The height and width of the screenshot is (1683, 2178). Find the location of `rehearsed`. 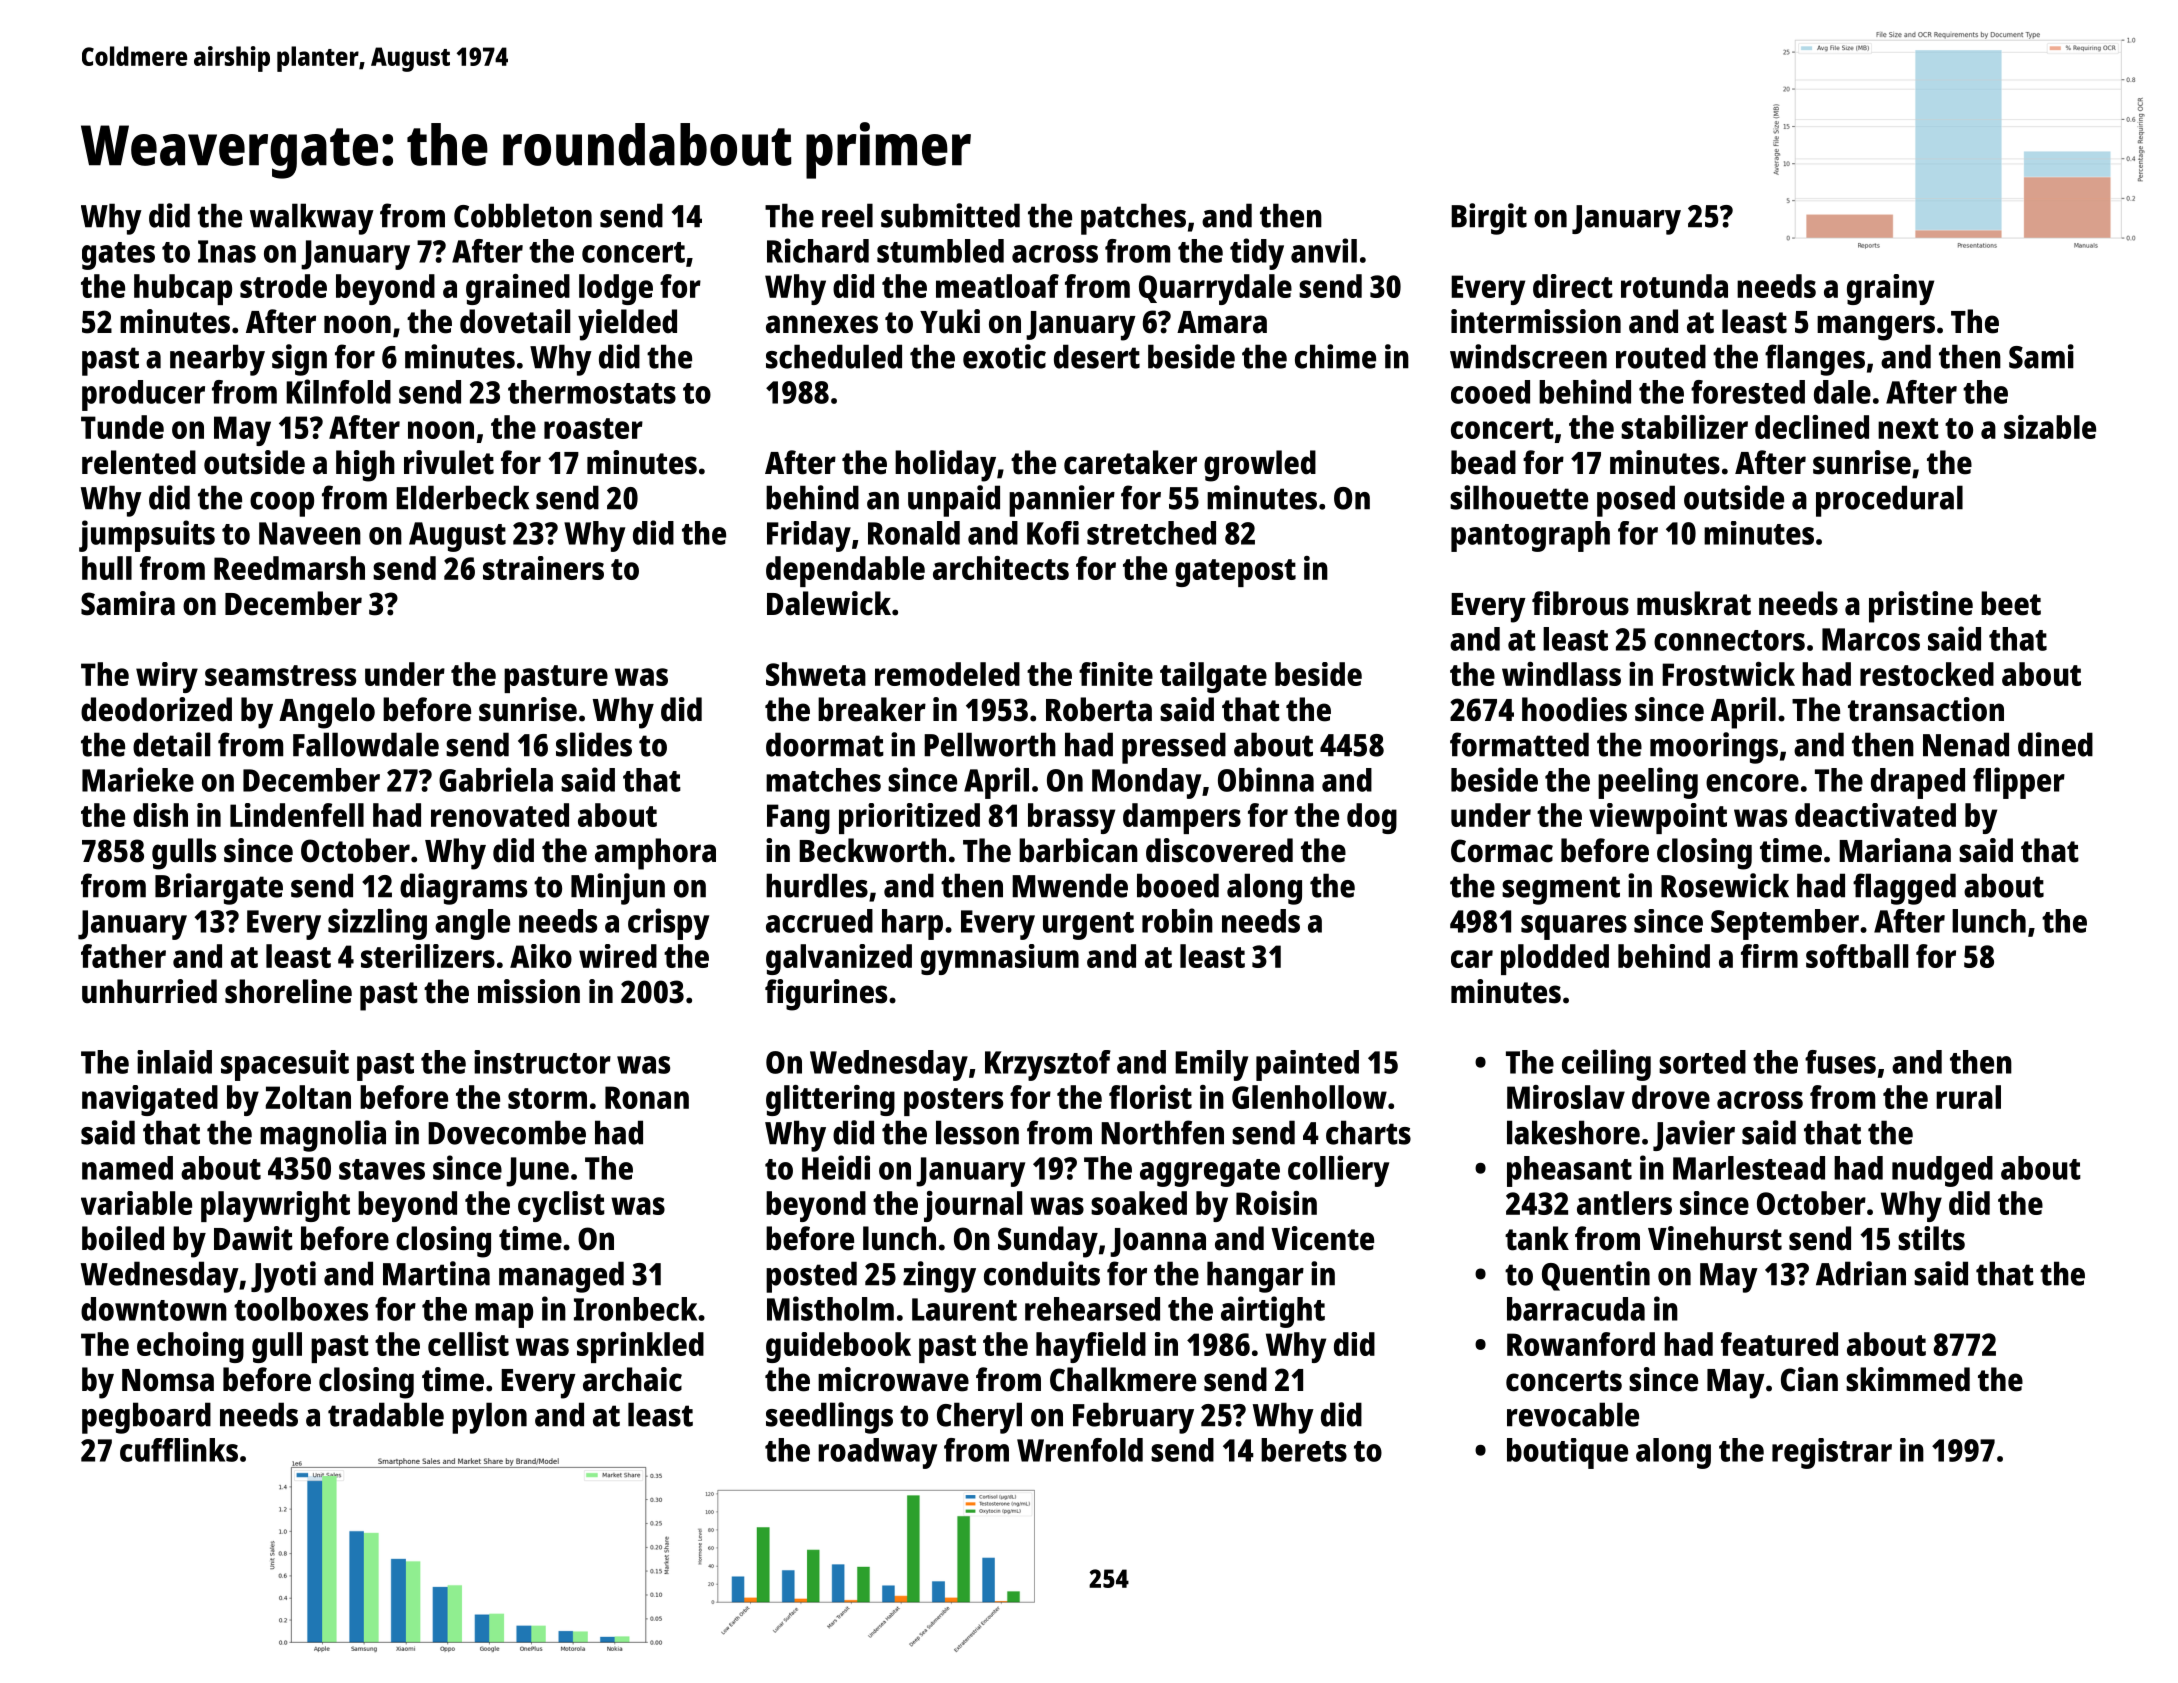

rehearsed is located at coordinates (1092, 1309).
